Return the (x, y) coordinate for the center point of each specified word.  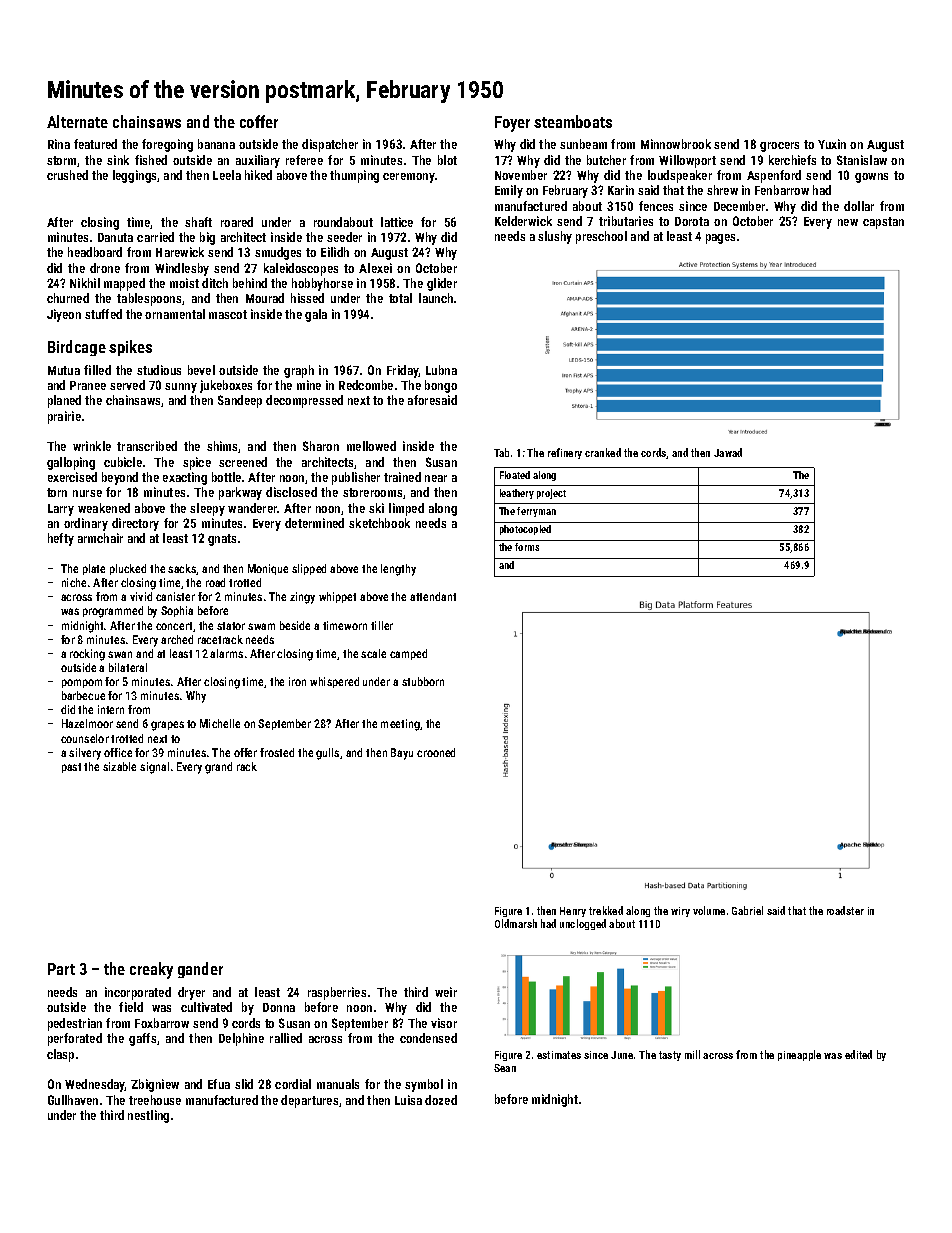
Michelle (220, 723)
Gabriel (747, 910)
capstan (883, 223)
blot (447, 160)
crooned (436, 752)
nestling (148, 1116)
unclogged (583, 924)
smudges (278, 253)
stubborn (423, 681)
